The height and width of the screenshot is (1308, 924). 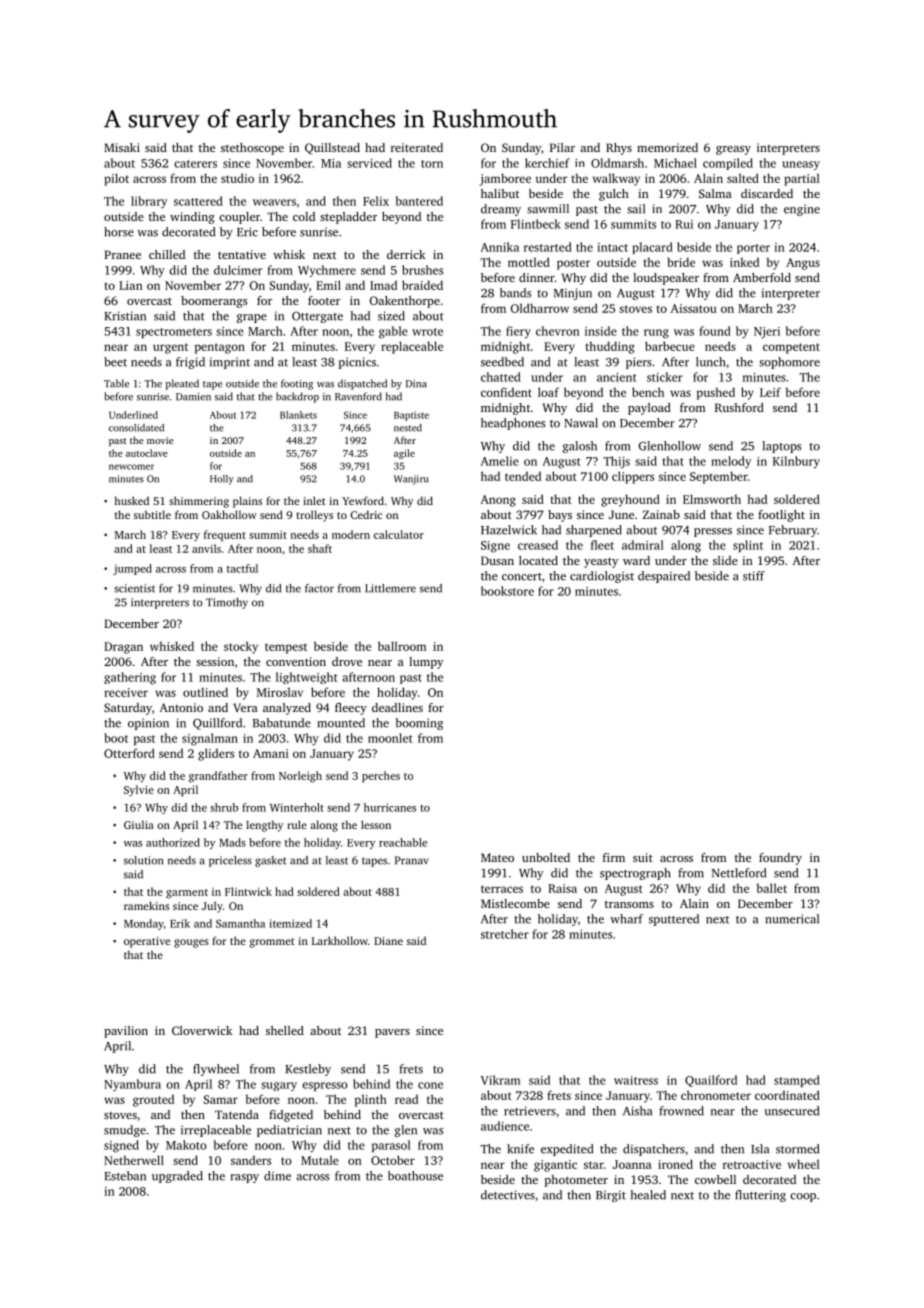 What do you see at coordinates (125, 1176) in the screenshot?
I see `Esteban` at bounding box center [125, 1176].
